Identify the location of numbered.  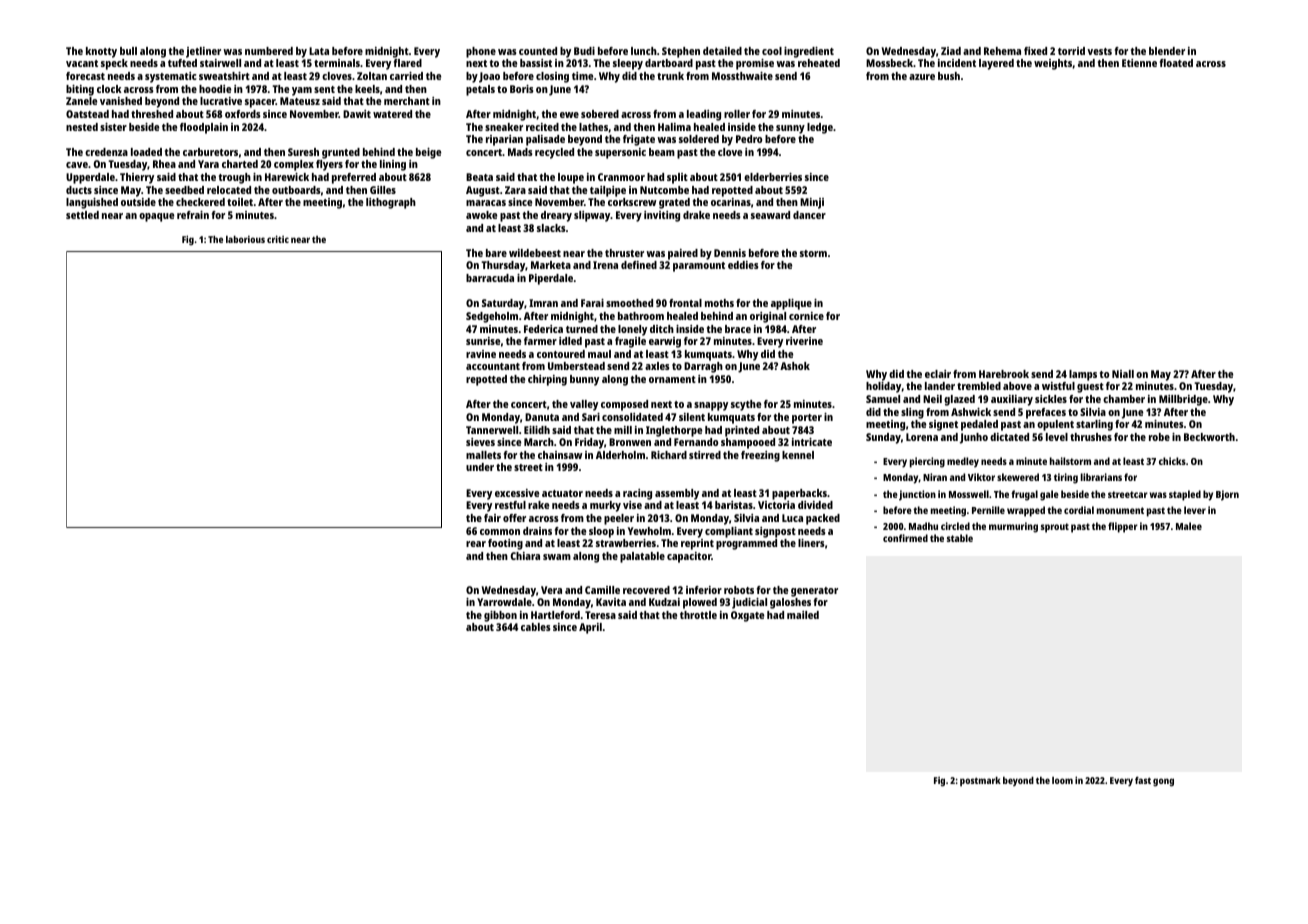
(269, 51).
